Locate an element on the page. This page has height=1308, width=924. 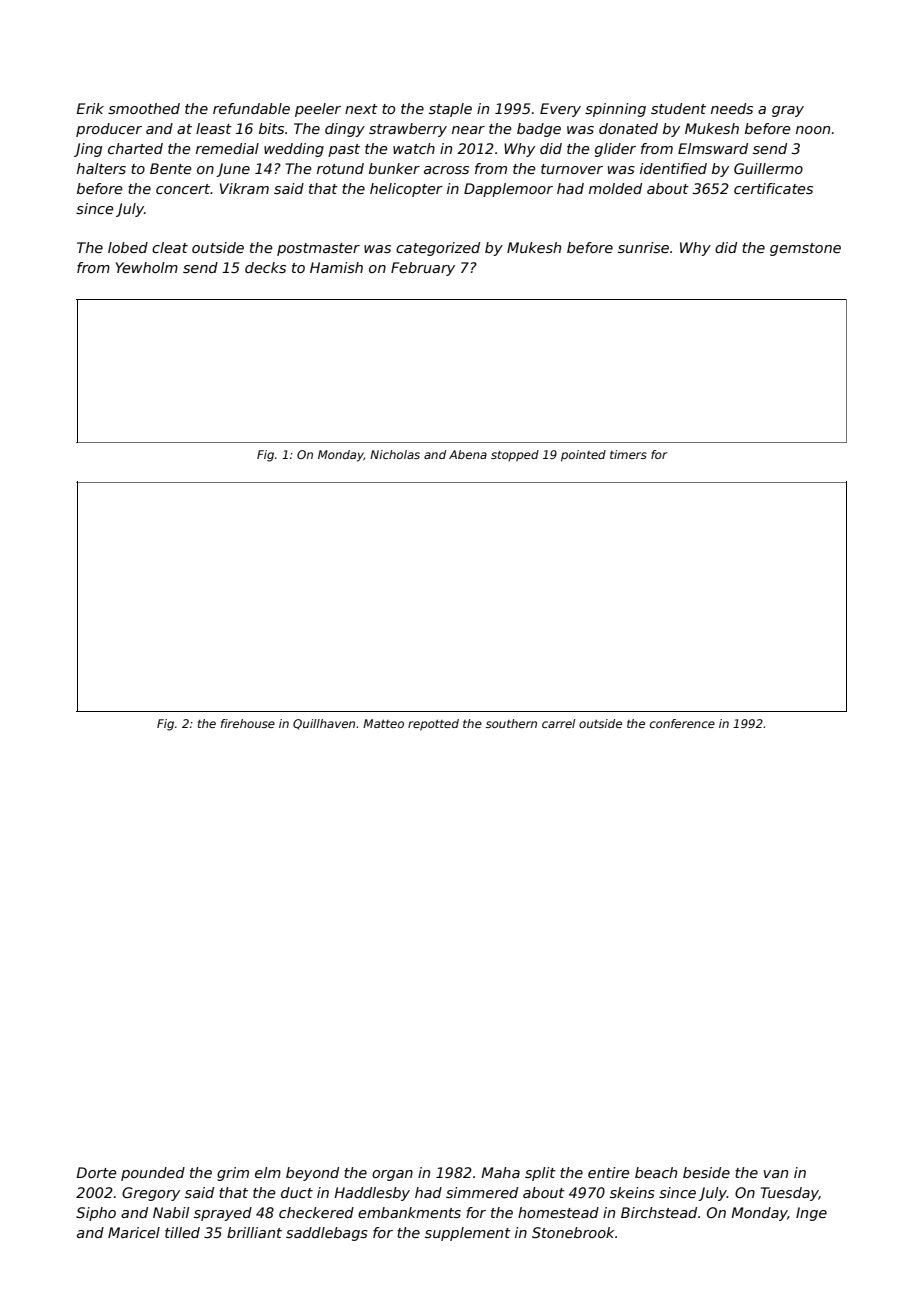
Abena is located at coordinates (468, 454).
